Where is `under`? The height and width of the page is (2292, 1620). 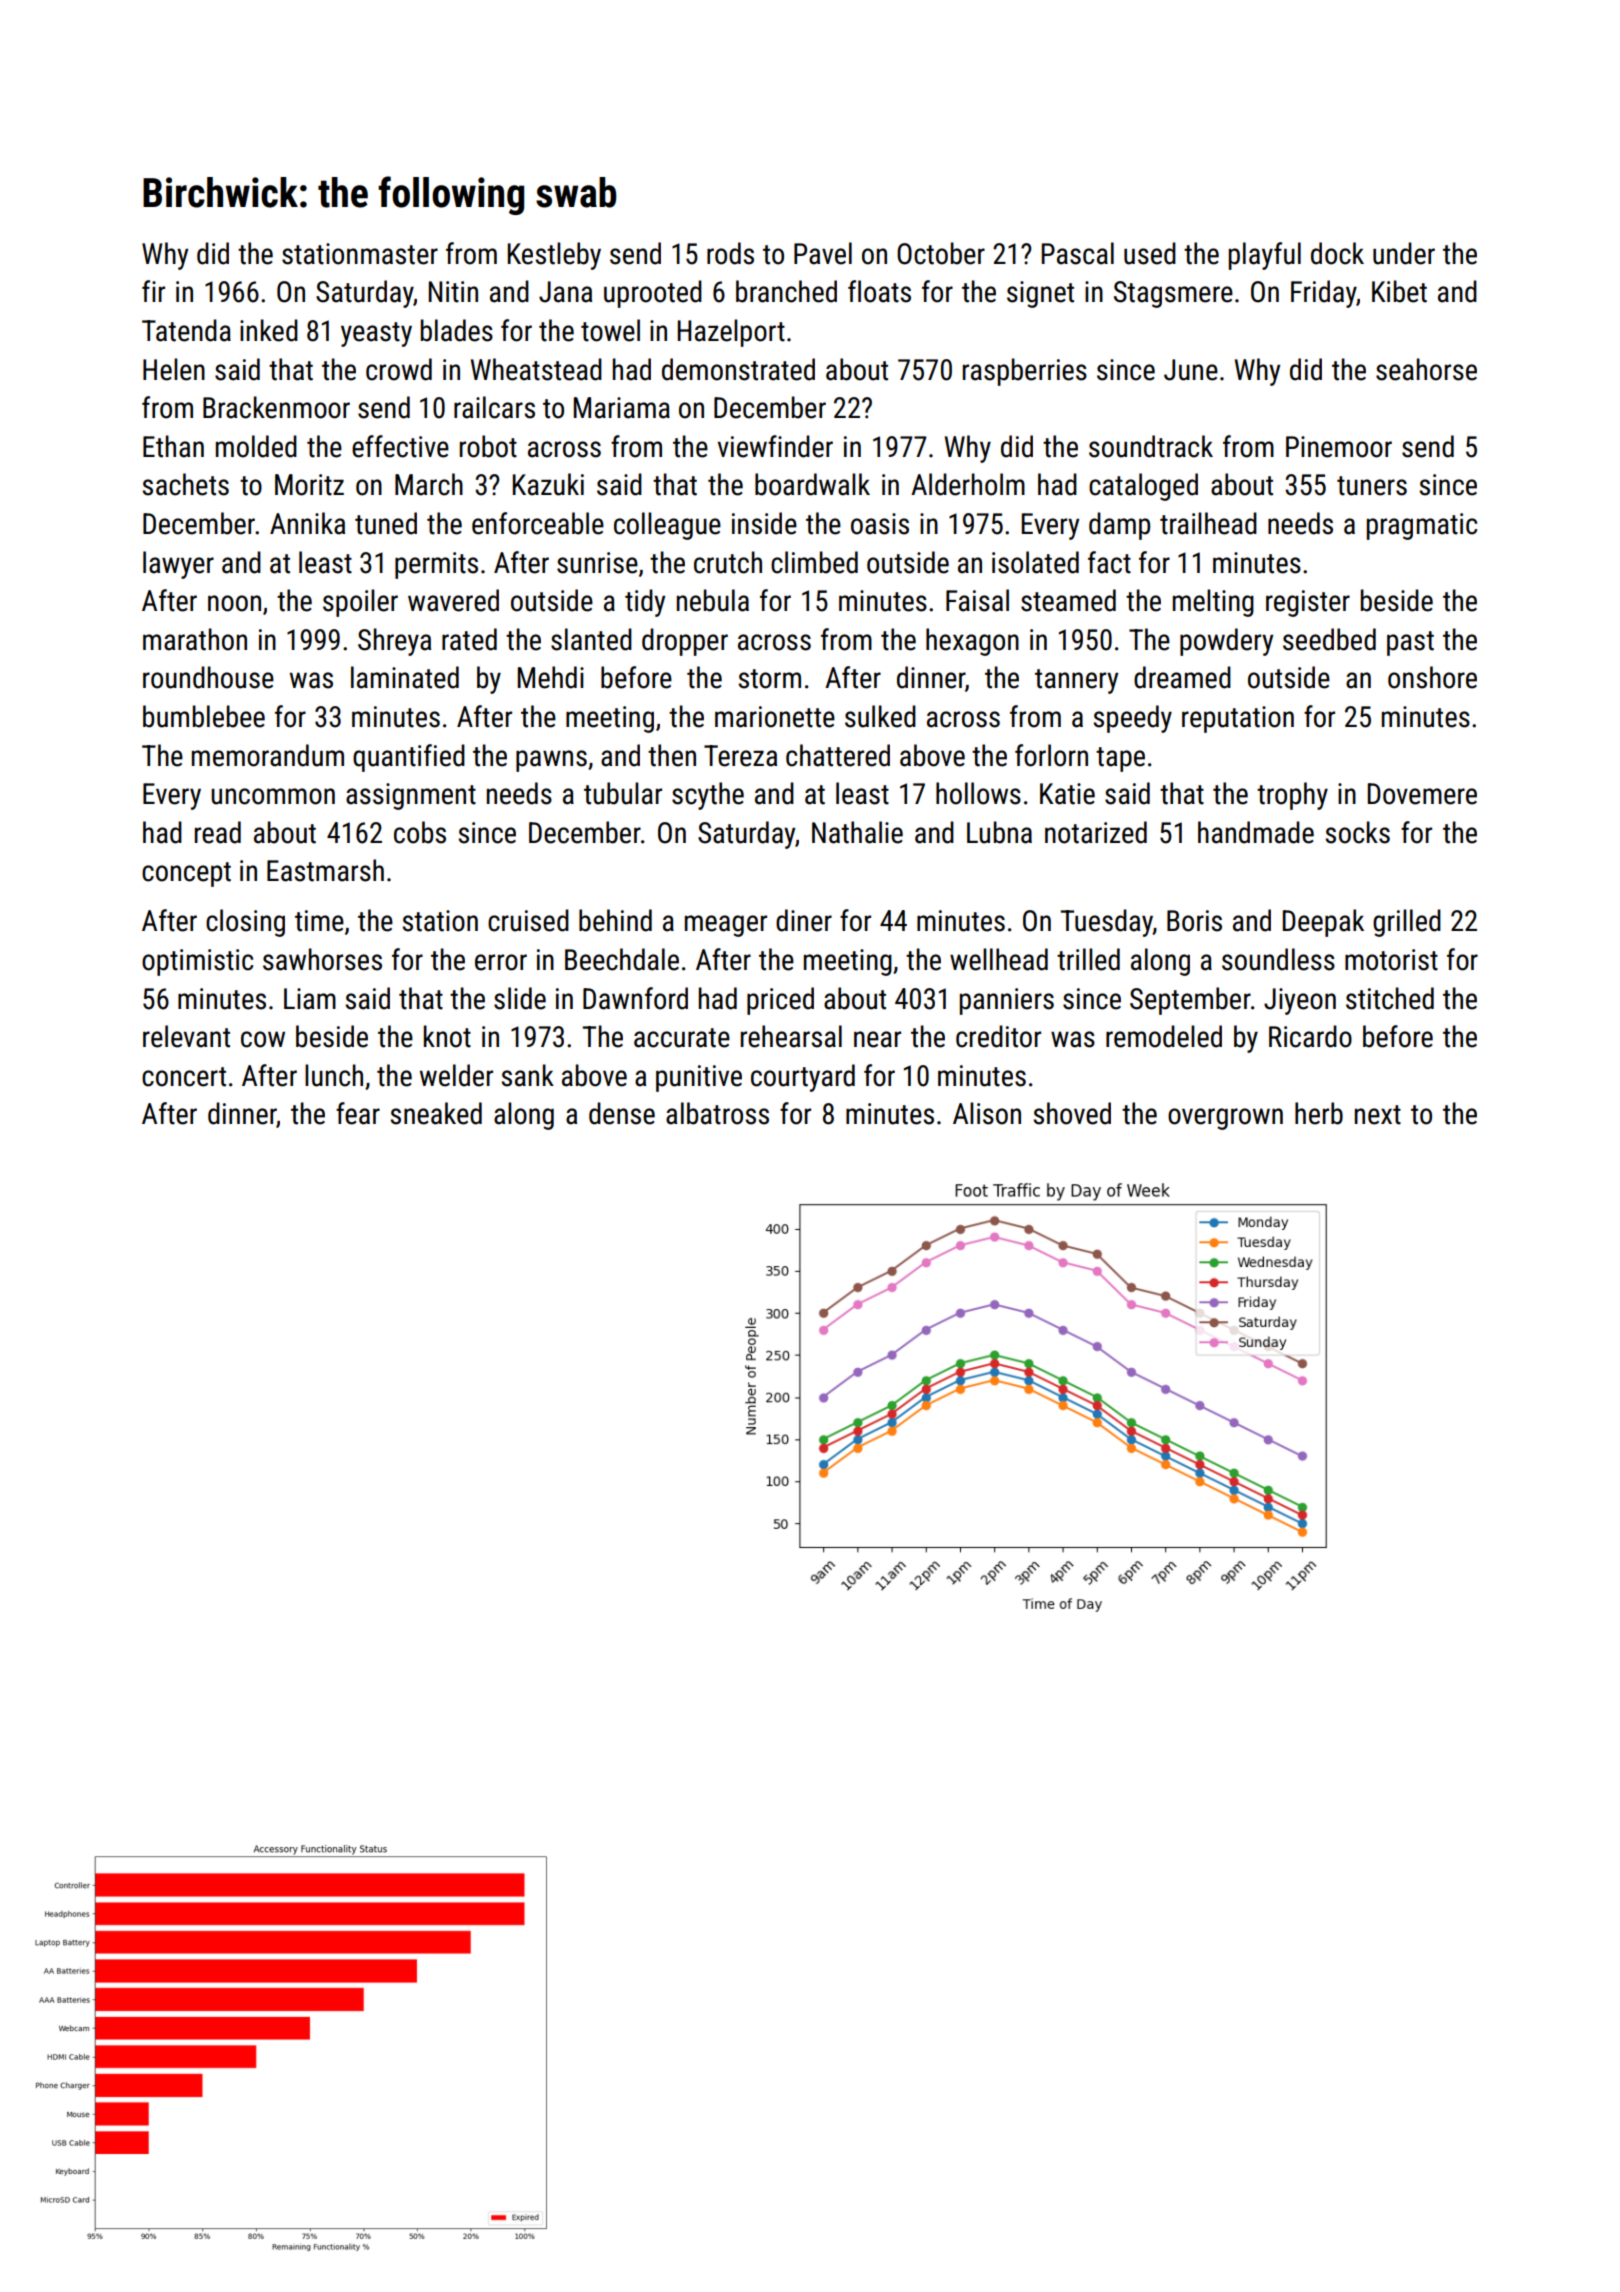 under is located at coordinates (1404, 253).
